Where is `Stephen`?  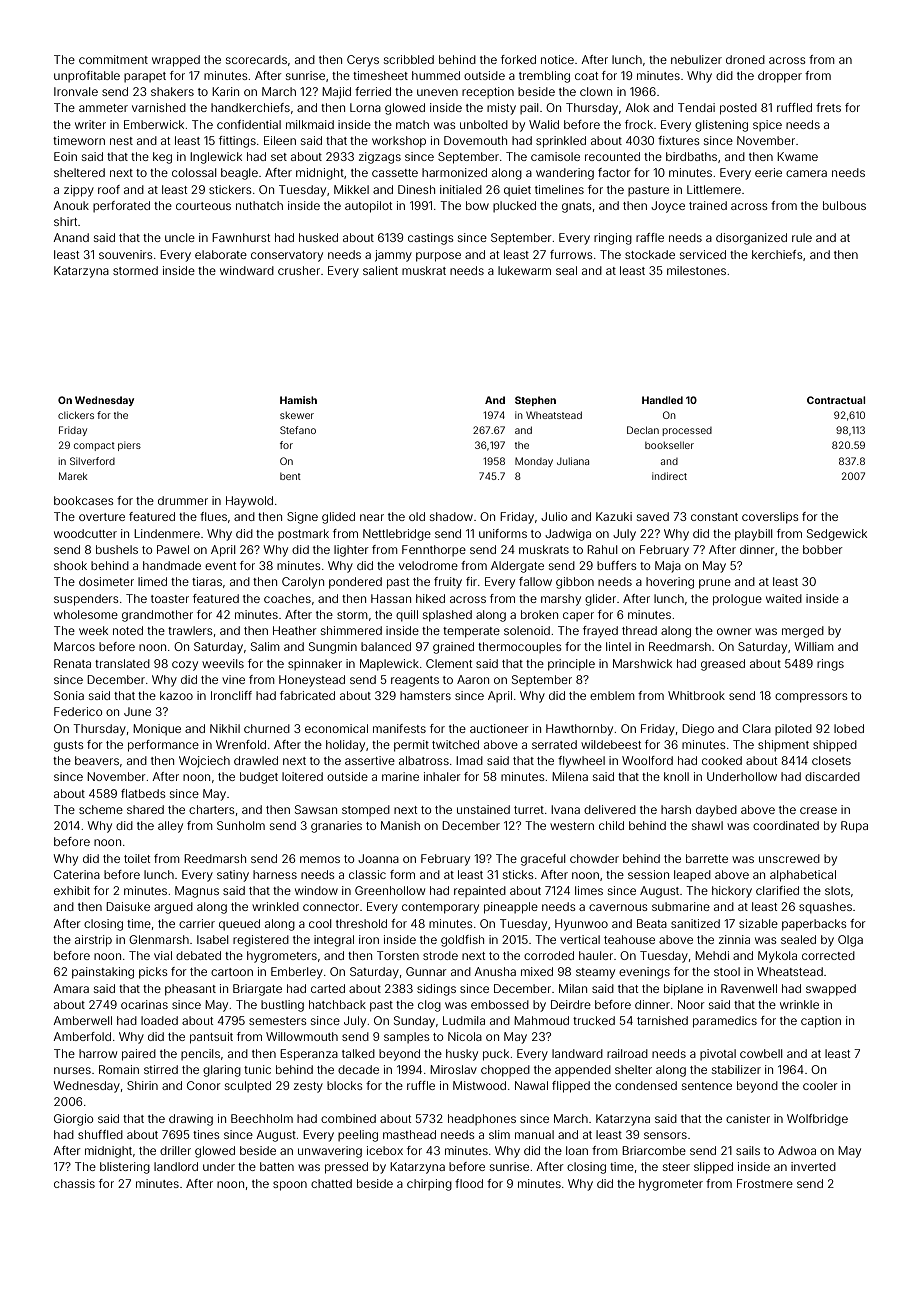 Stephen is located at coordinates (535, 401).
